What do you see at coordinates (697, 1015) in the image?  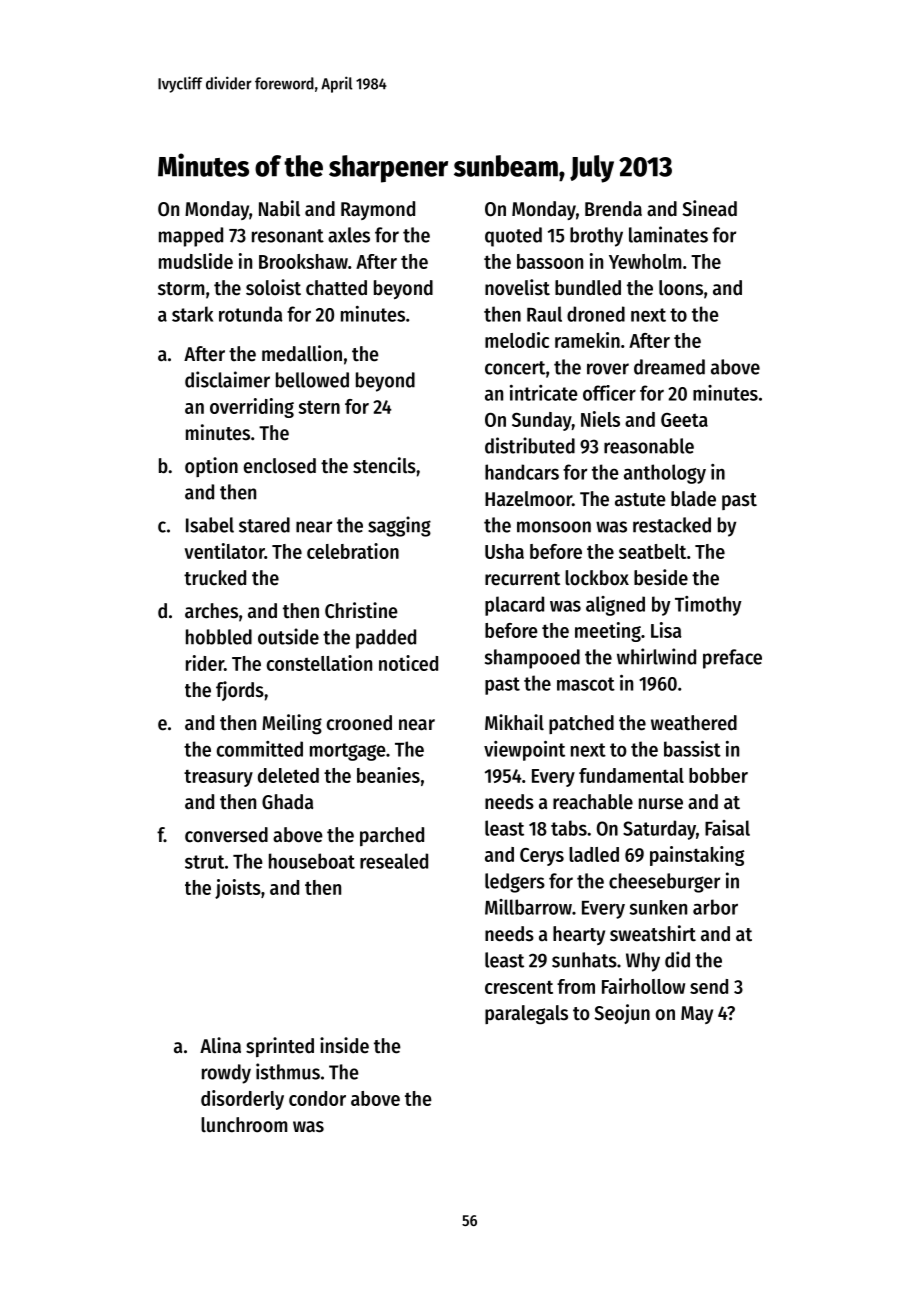 I see `May` at bounding box center [697, 1015].
